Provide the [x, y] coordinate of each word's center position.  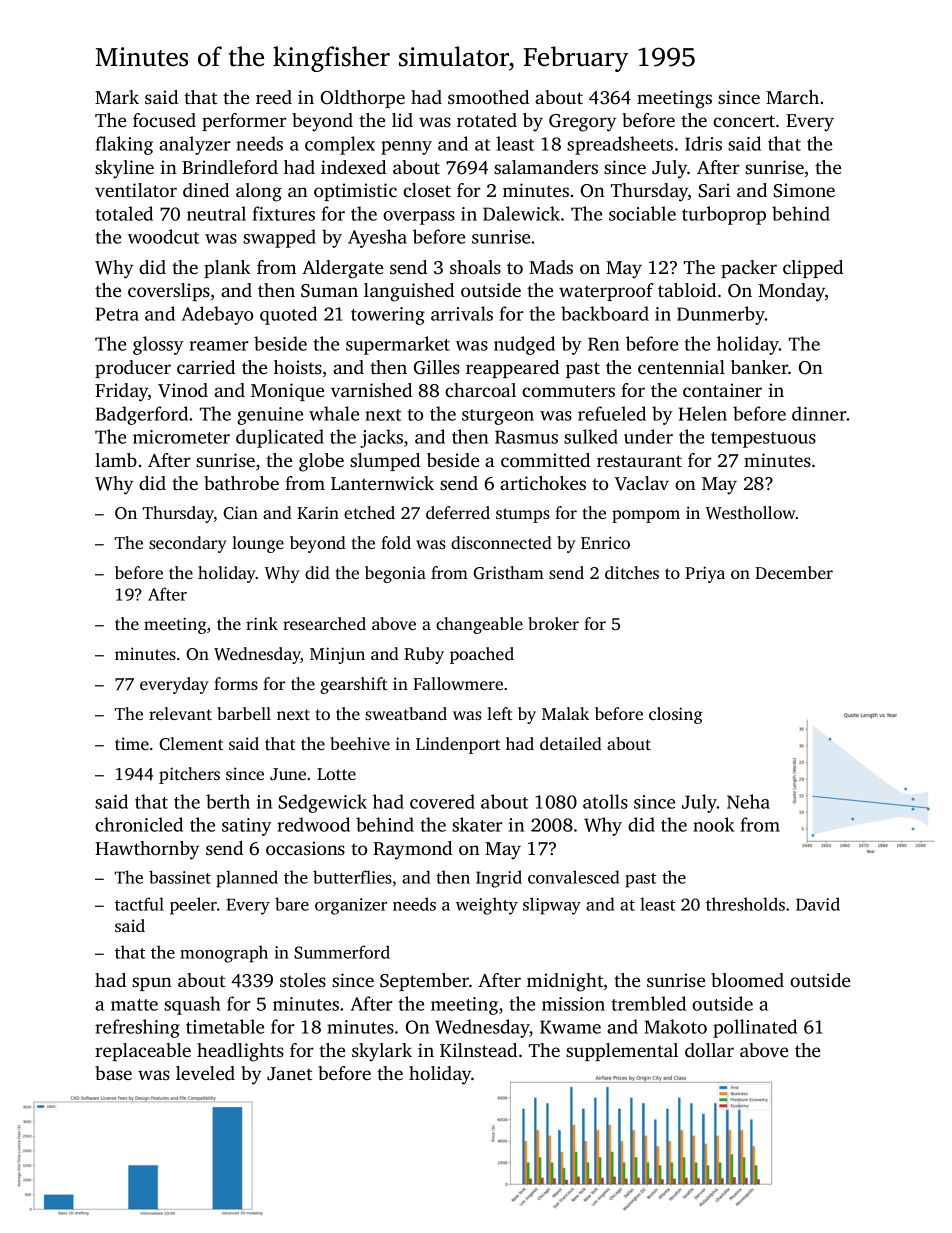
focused [164, 120]
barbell [244, 713]
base [113, 1073]
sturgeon [498, 417]
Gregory [582, 123]
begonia [395, 574]
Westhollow [750, 513]
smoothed [488, 97]
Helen [703, 413]
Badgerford [142, 415]
